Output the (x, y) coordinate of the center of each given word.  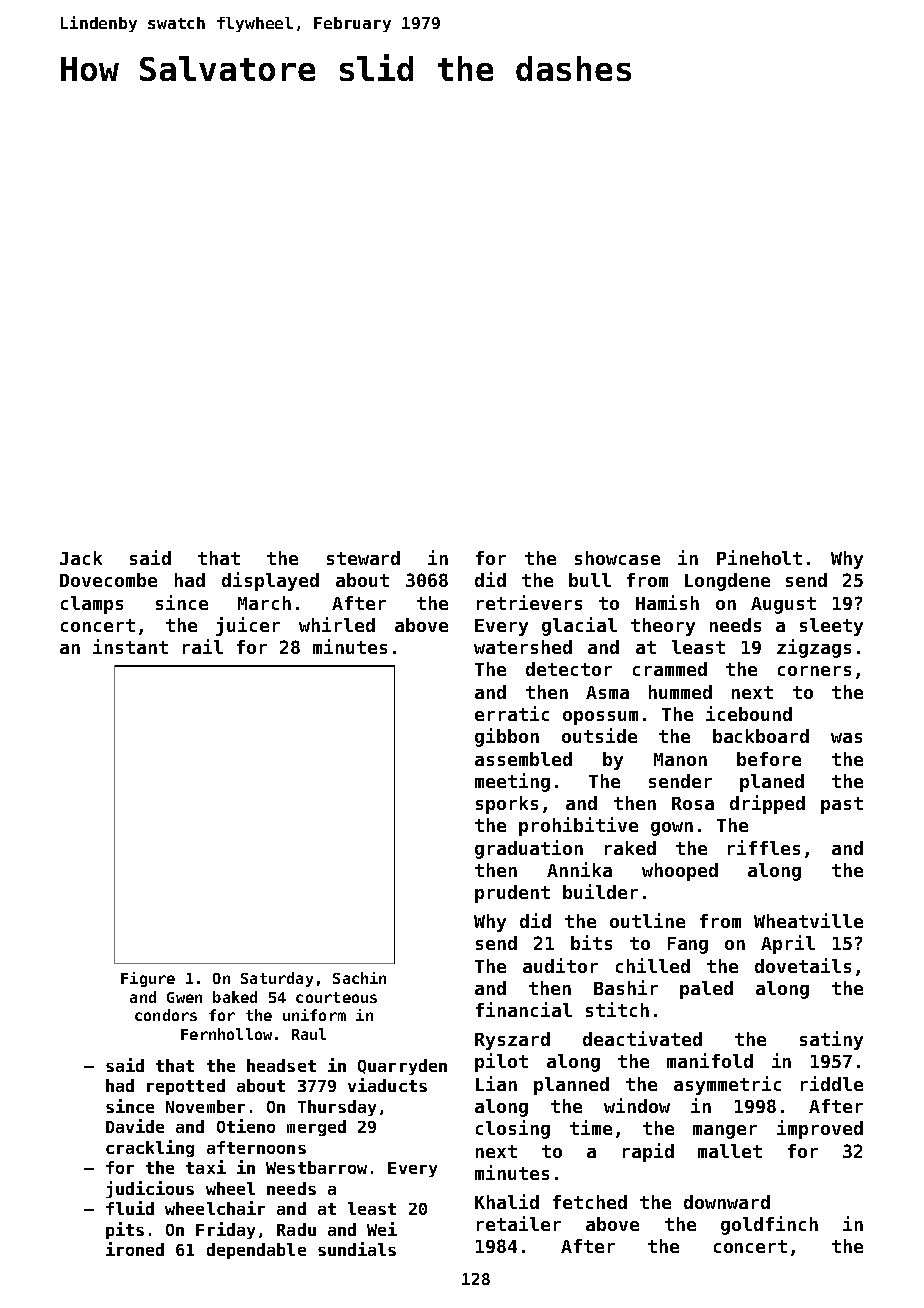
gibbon (507, 737)
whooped (680, 872)
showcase (617, 558)
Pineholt (759, 557)
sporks (507, 805)
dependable (256, 1251)
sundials (357, 1249)
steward (363, 558)
